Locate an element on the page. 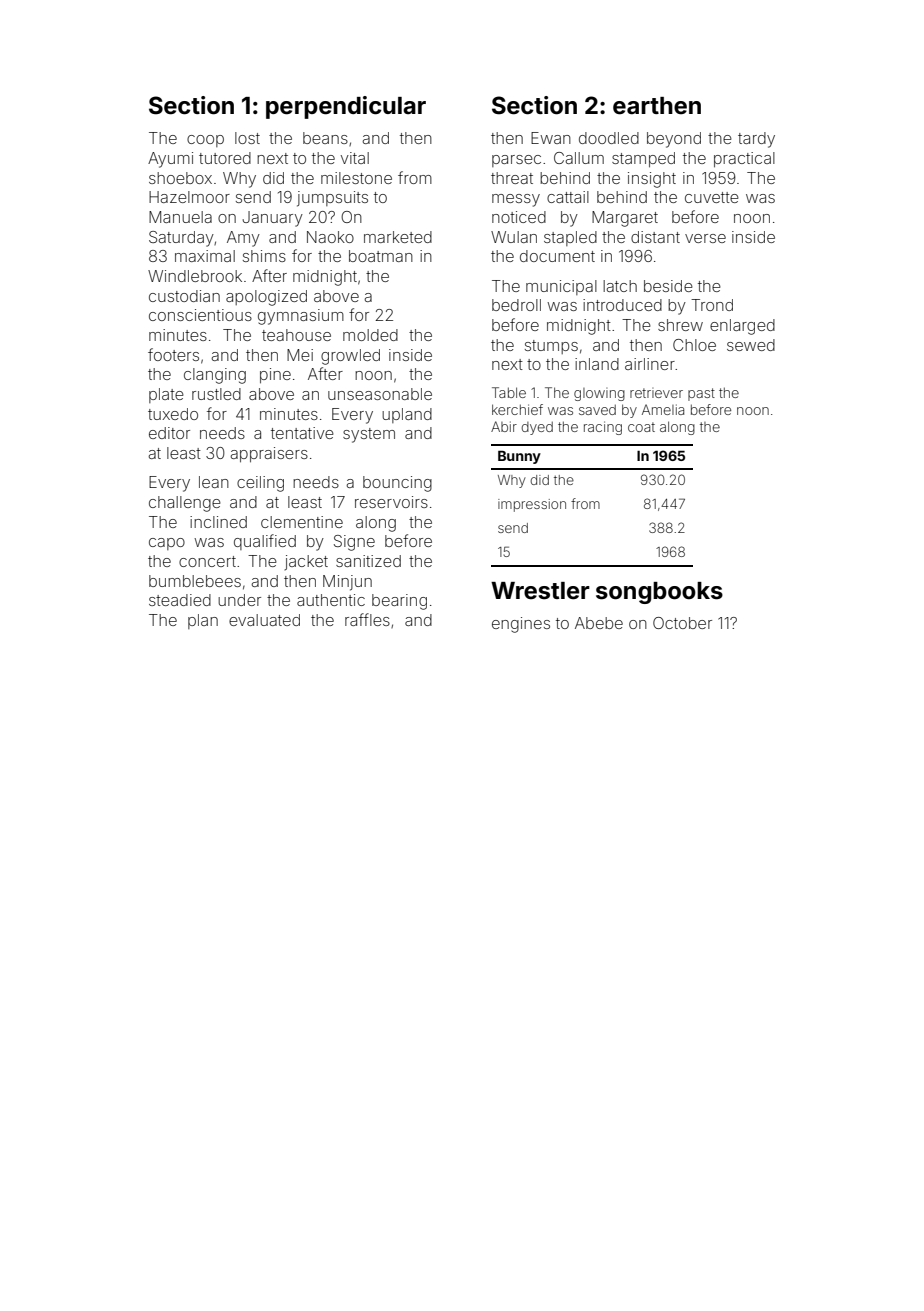 The width and height of the page is (924, 1311). verse is located at coordinates (705, 238).
